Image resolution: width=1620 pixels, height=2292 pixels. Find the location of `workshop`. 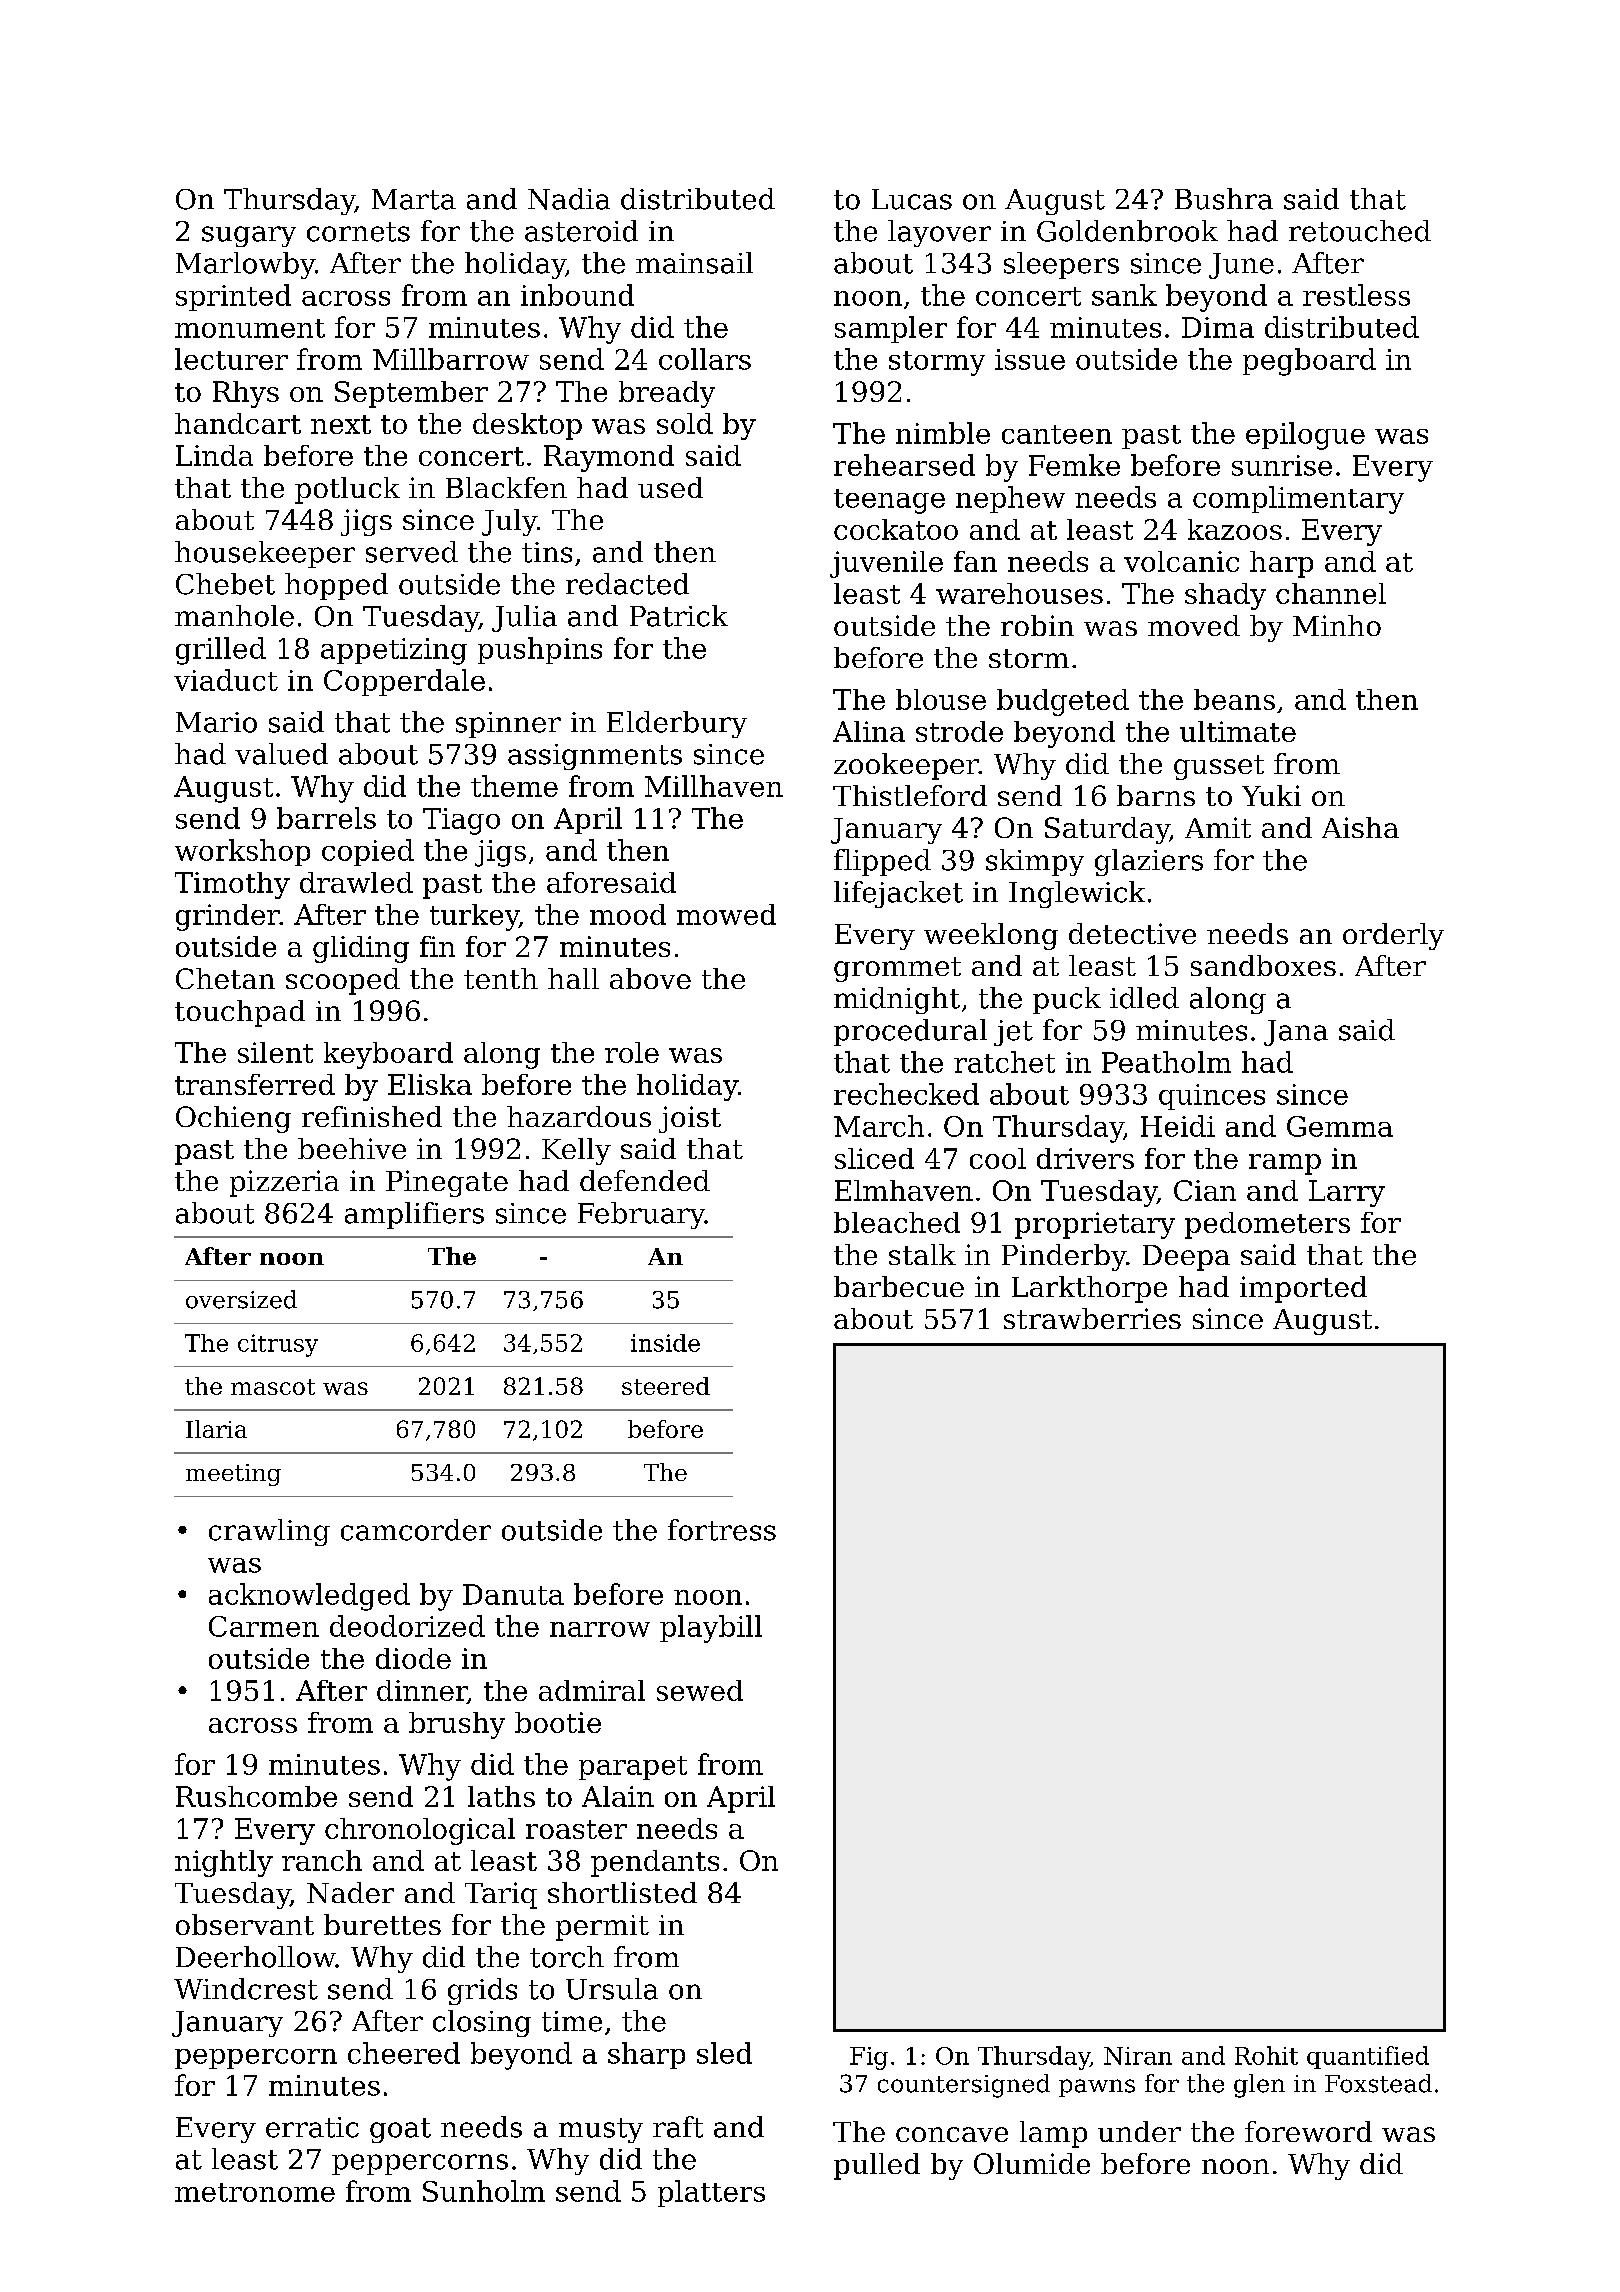

workshop is located at coordinates (242, 852).
